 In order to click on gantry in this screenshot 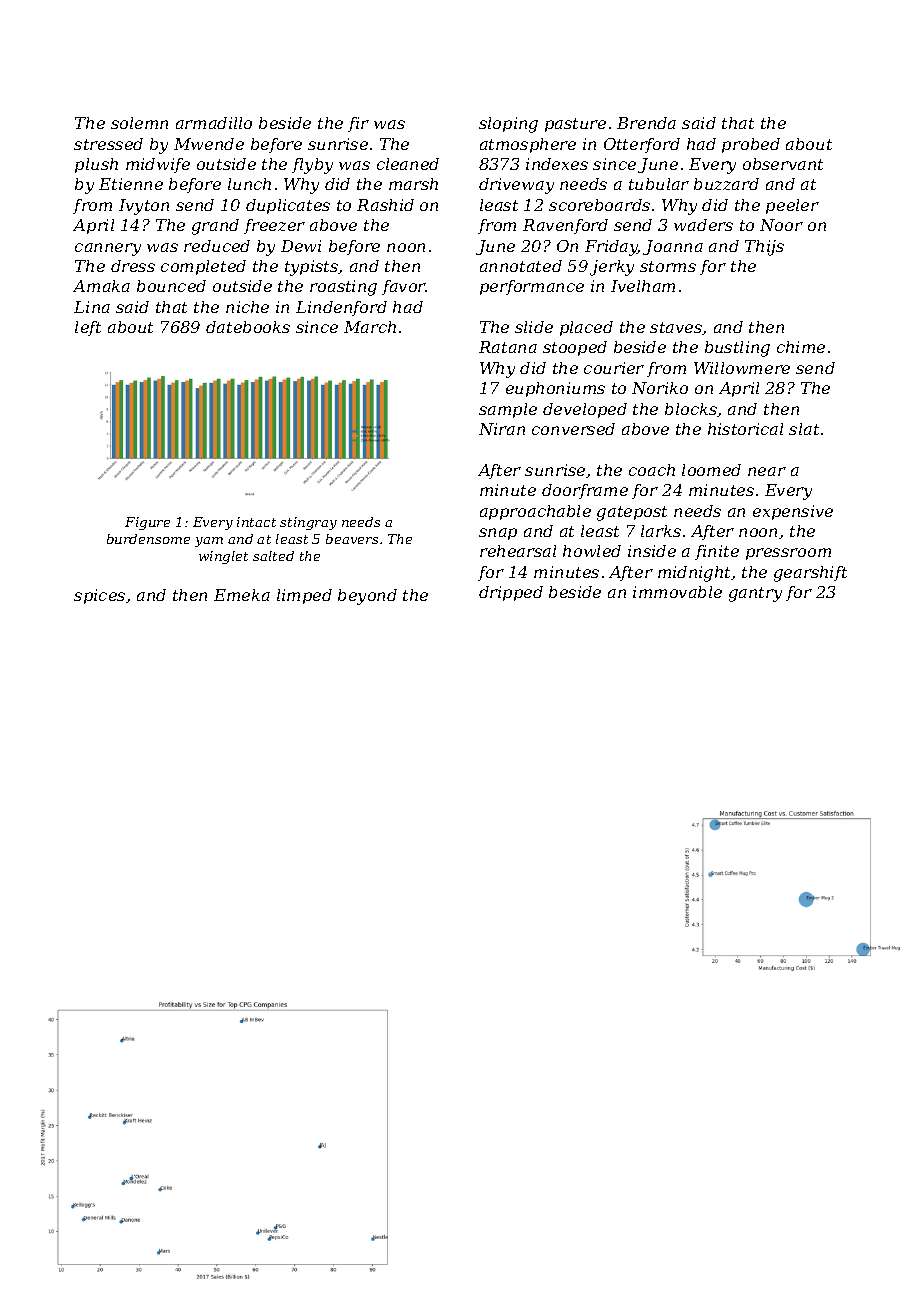, I will do `click(755, 594)`.
